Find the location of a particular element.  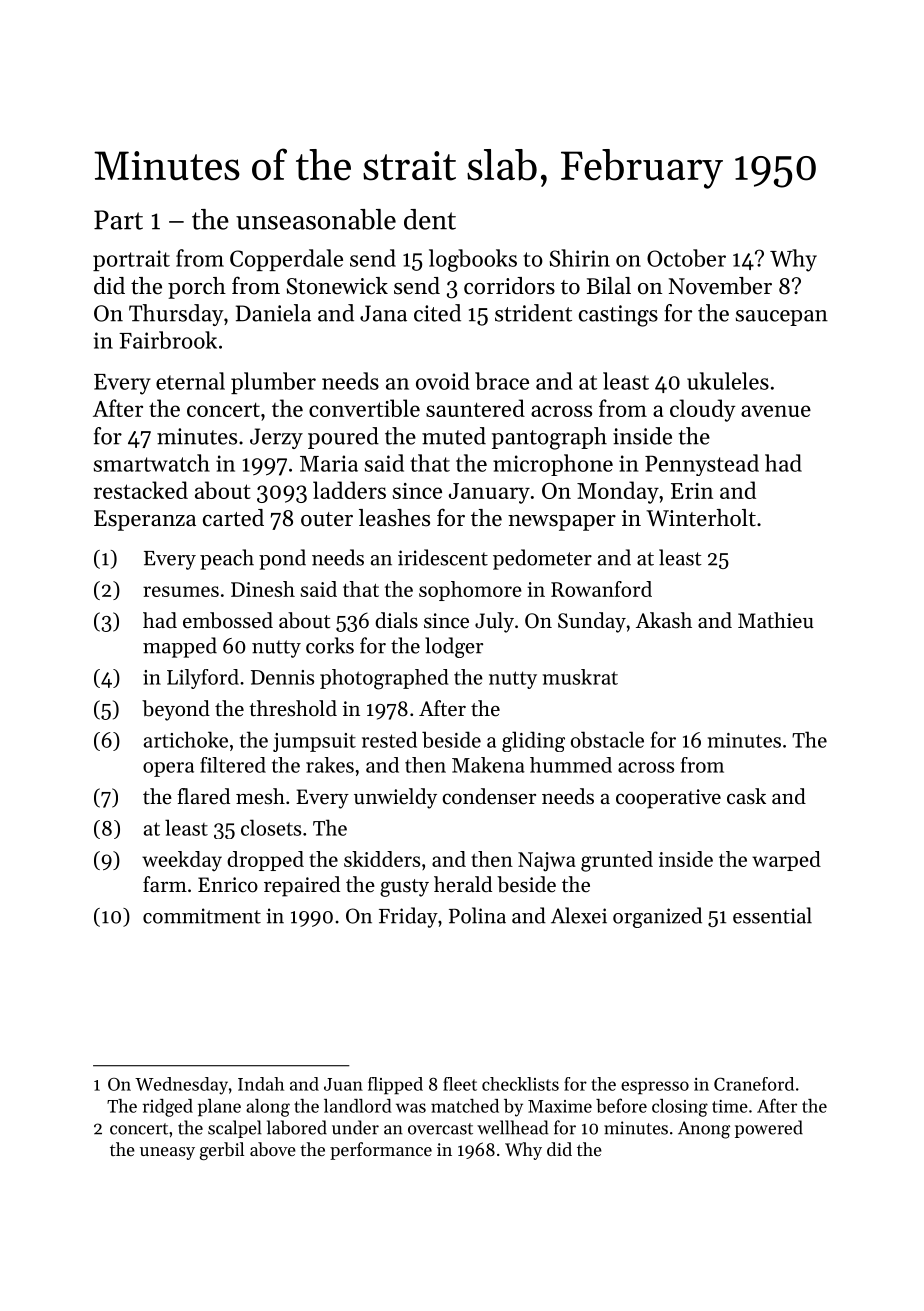

Mathieu is located at coordinates (776, 620).
